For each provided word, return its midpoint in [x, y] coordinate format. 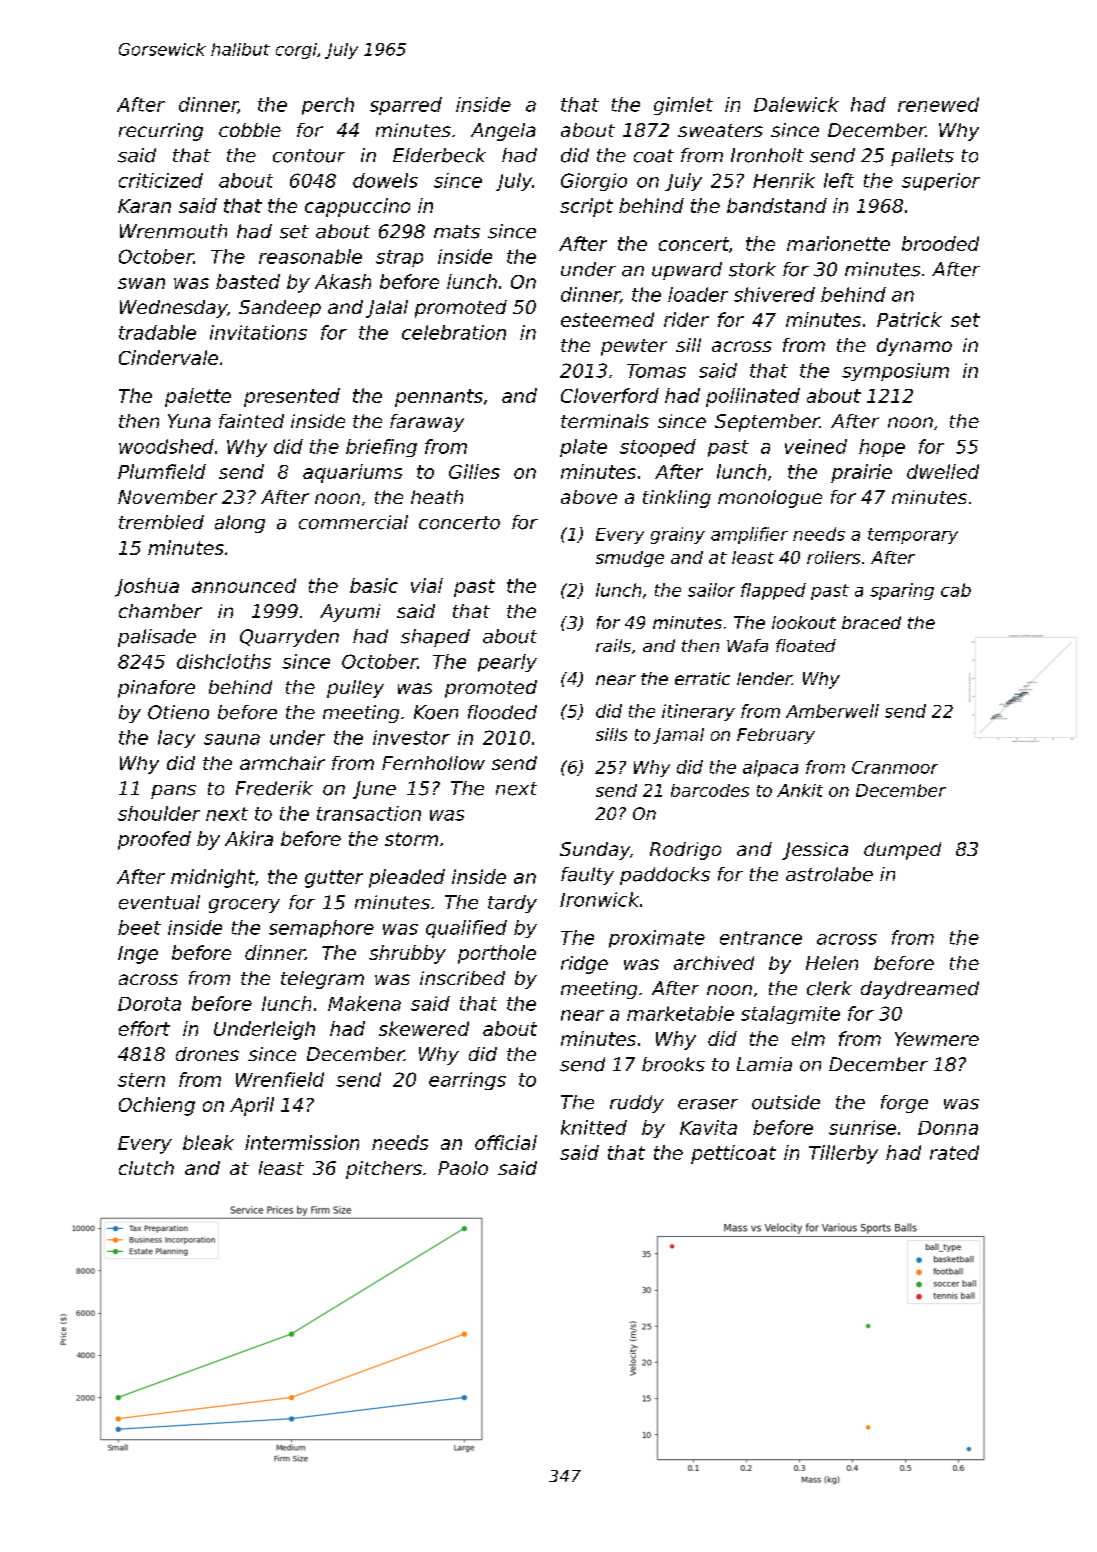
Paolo [463, 1168]
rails [613, 645]
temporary [913, 536]
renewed [938, 104]
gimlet [683, 106]
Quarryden [289, 638]
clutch [146, 1168]
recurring [161, 132]
